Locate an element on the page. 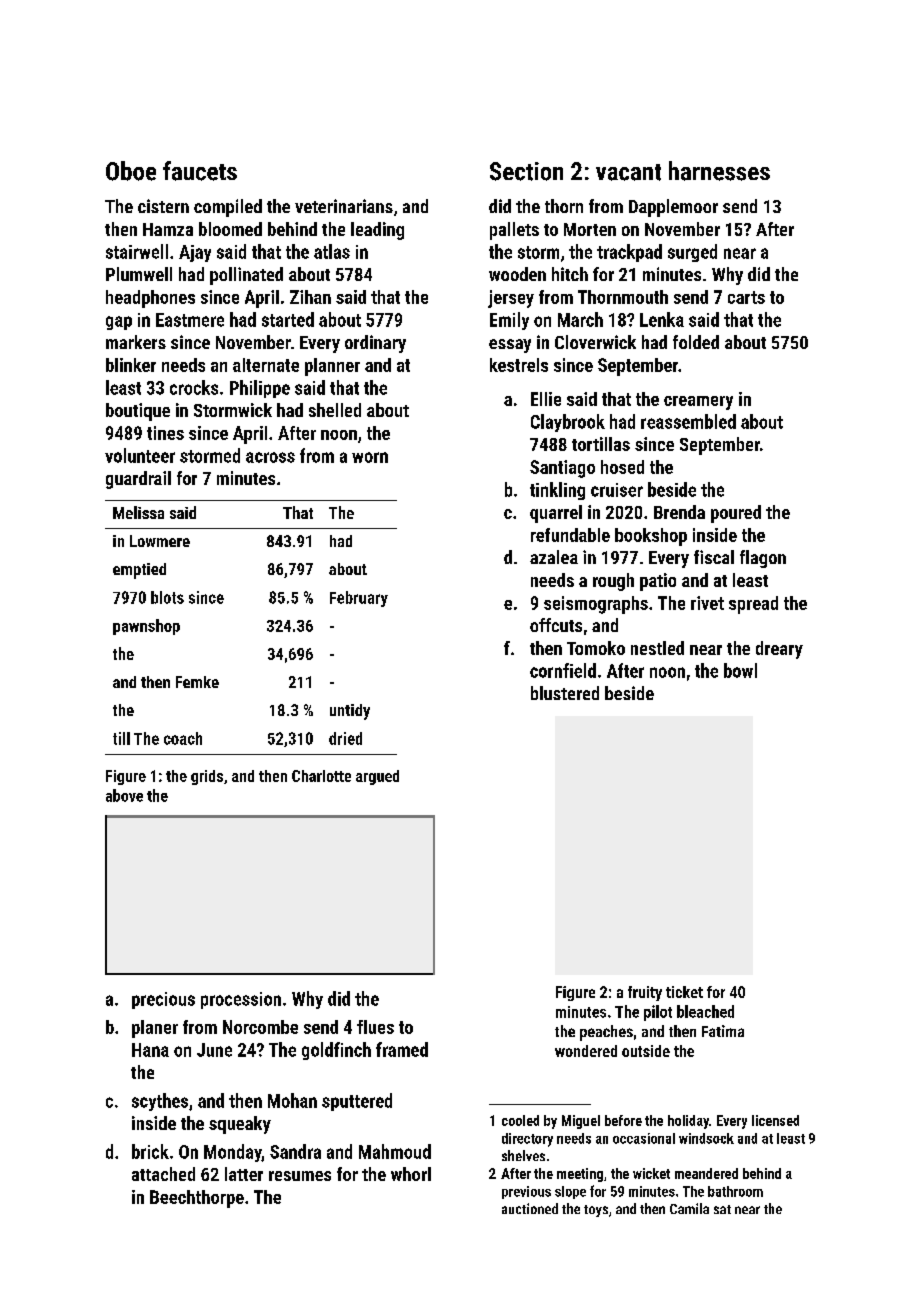 The image size is (924, 1311). above is located at coordinates (124, 795).
